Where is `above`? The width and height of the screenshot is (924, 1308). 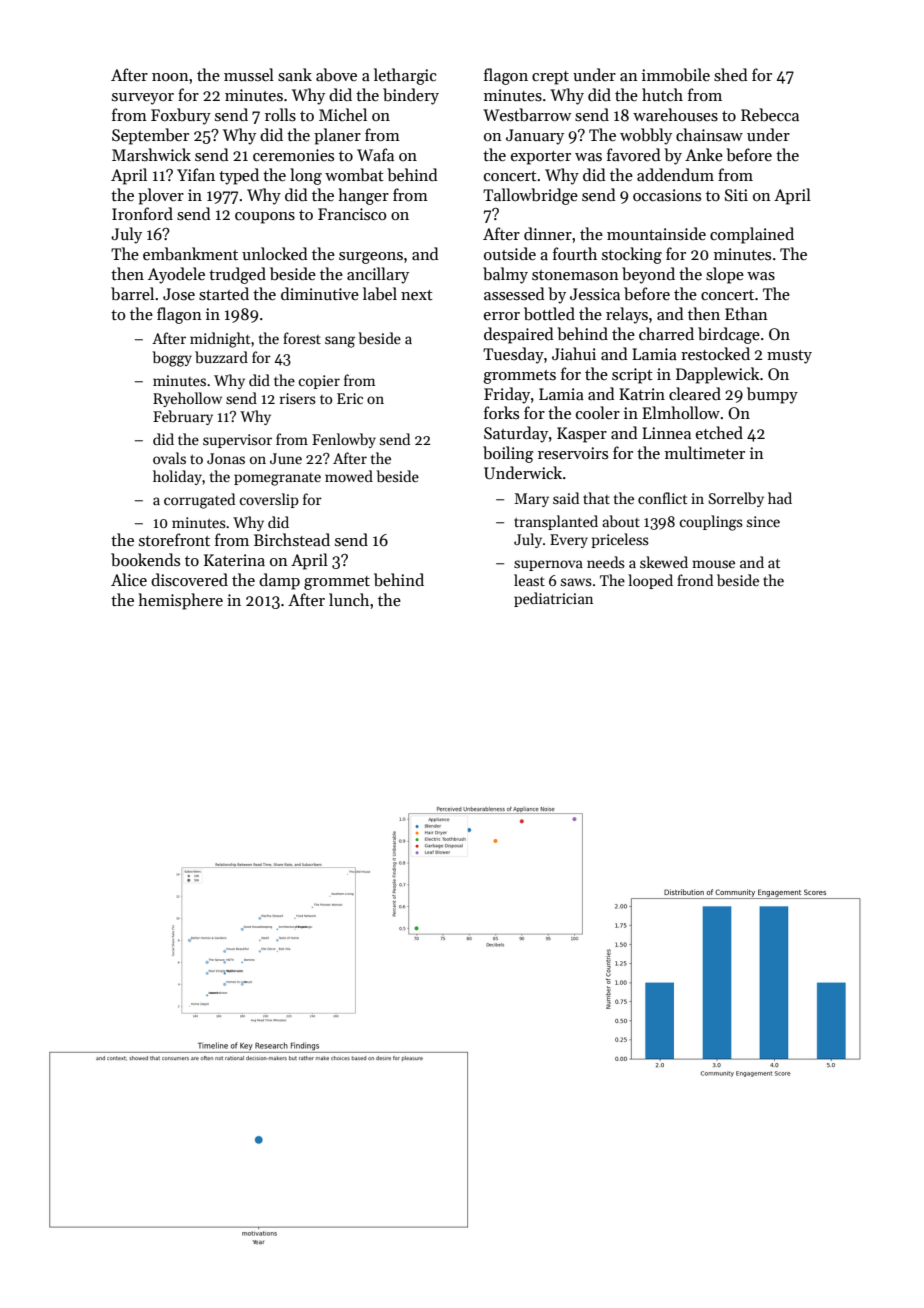
above is located at coordinates (336, 75).
